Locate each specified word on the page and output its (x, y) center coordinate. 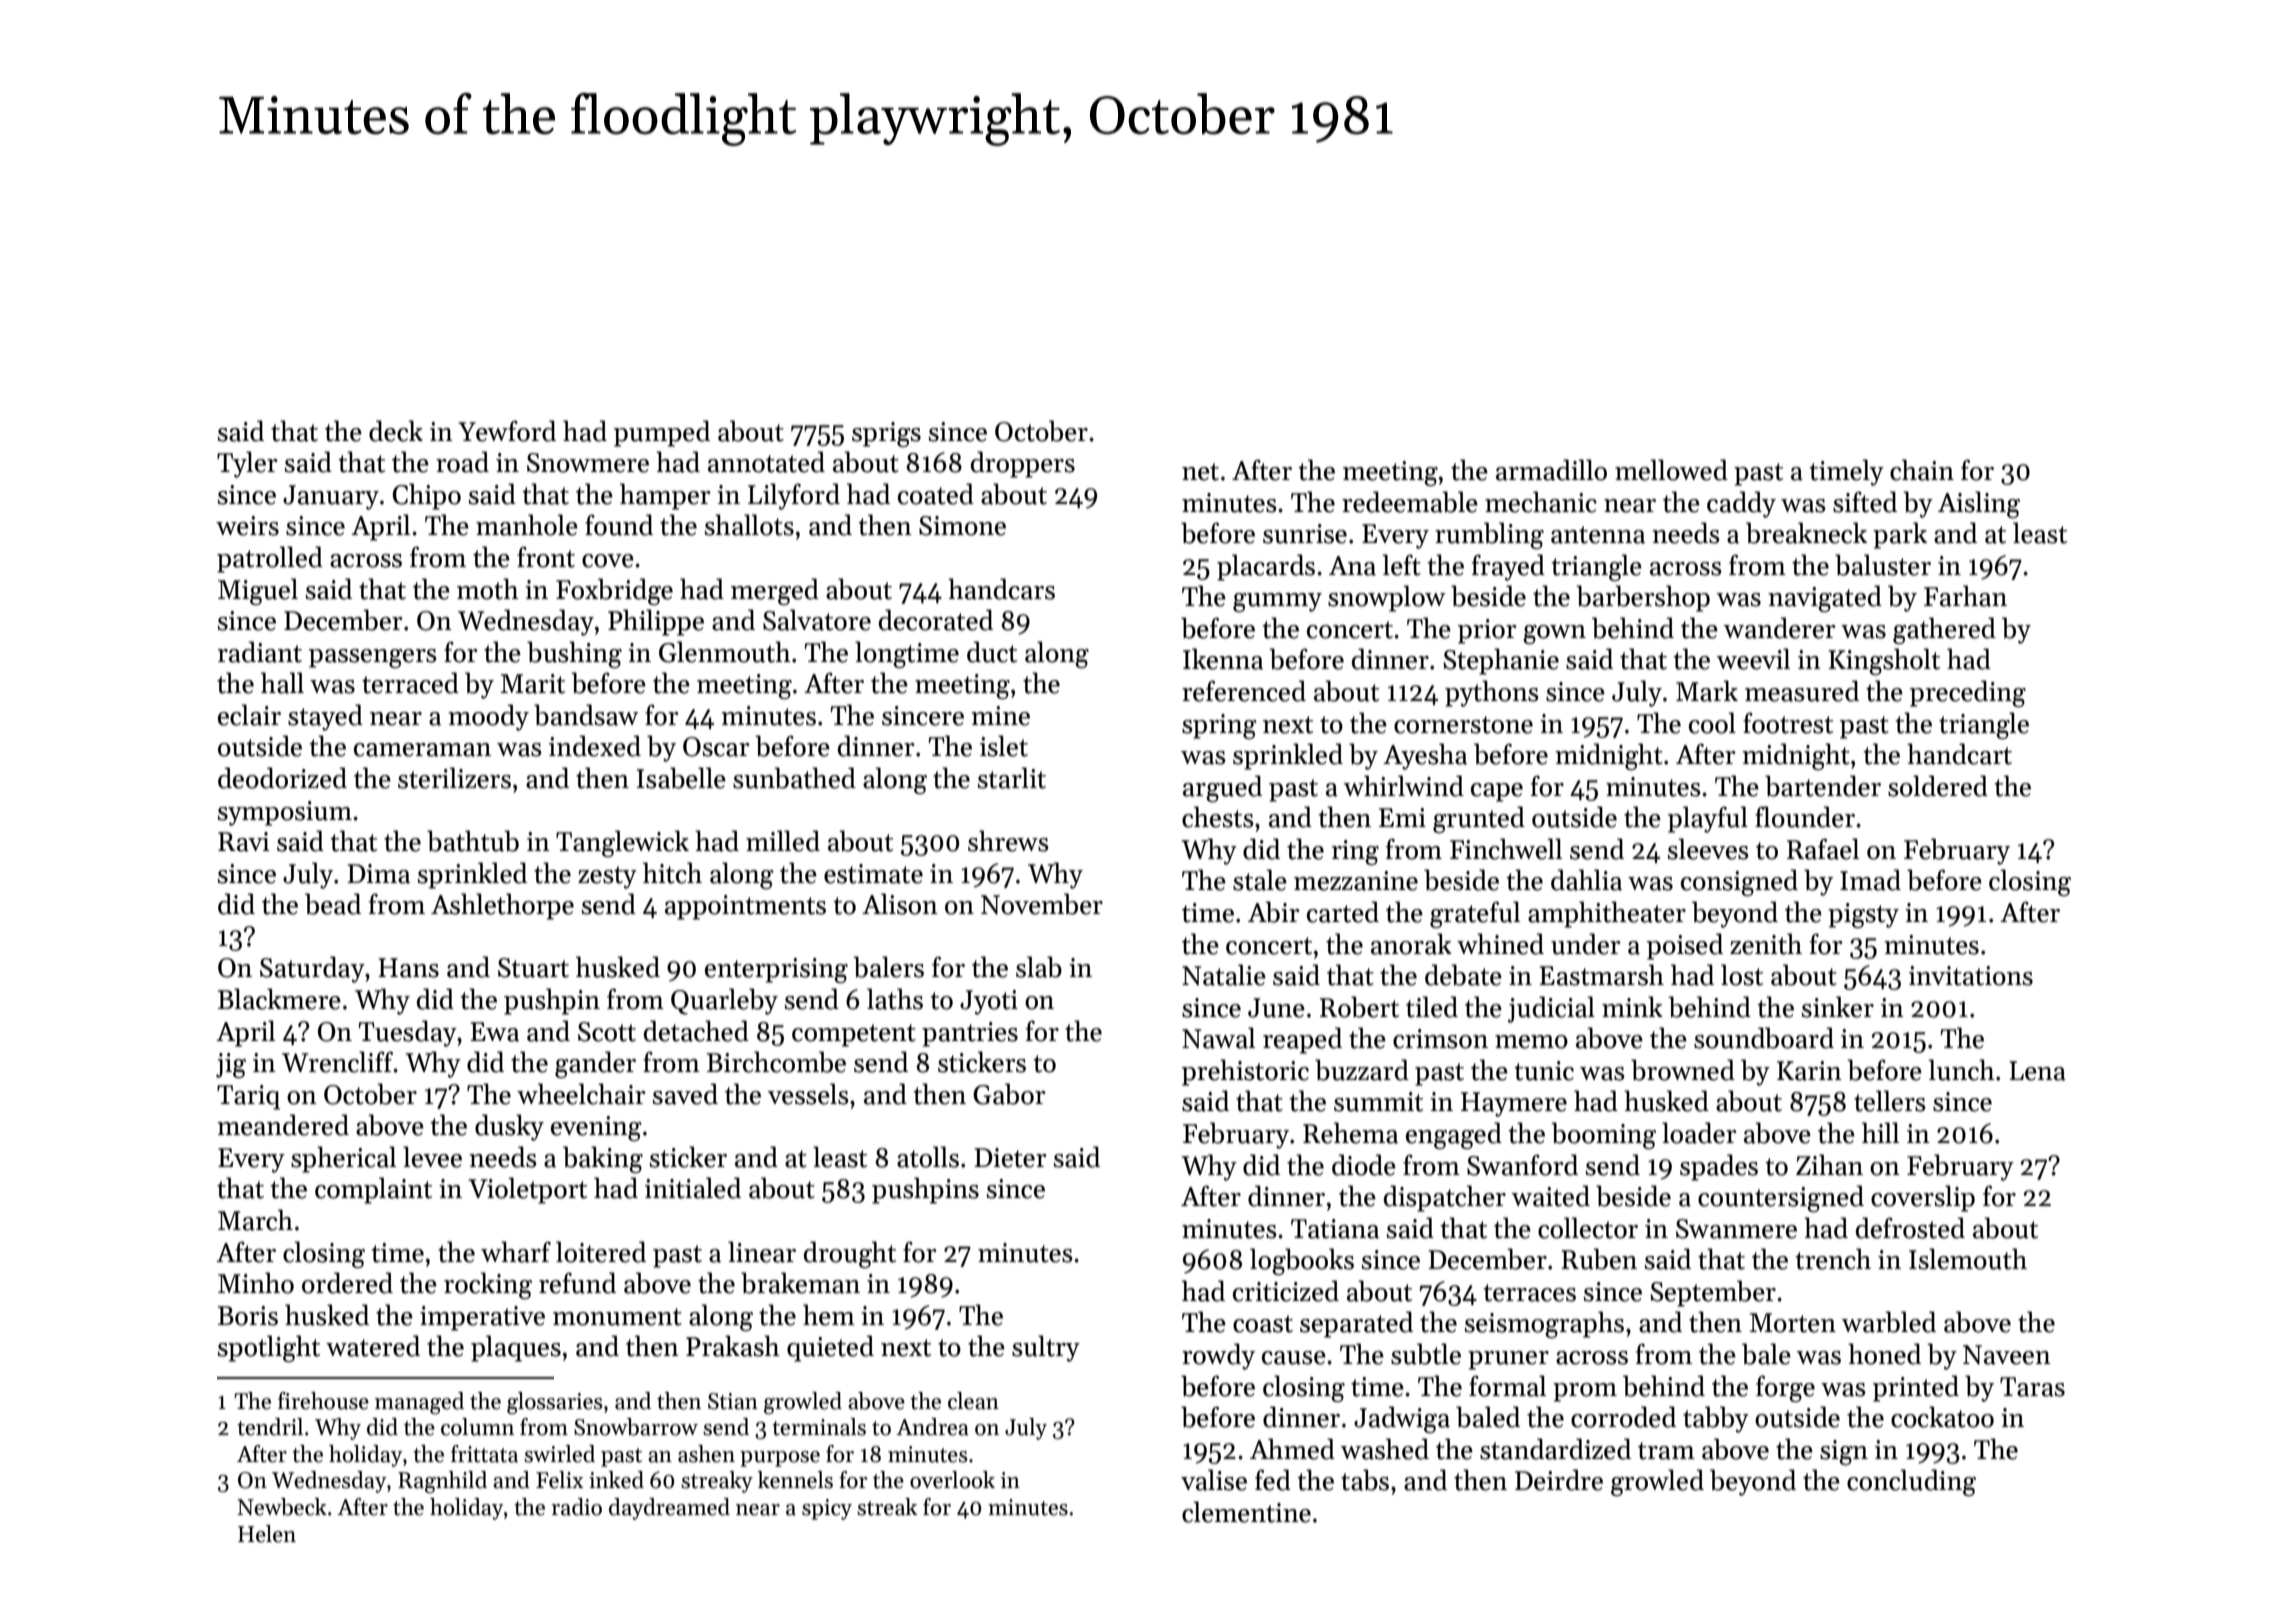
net (1200, 472)
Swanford (1522, 1165)
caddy (1741, 504)
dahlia (1586, 880)
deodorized (282, 778)
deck (396, 431)
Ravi (244, 842)
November (1042, 904)
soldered (1938, 786)
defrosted (1910, 1228)
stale (1260, 880)
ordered (347, 1283)
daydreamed (669, 1509)
